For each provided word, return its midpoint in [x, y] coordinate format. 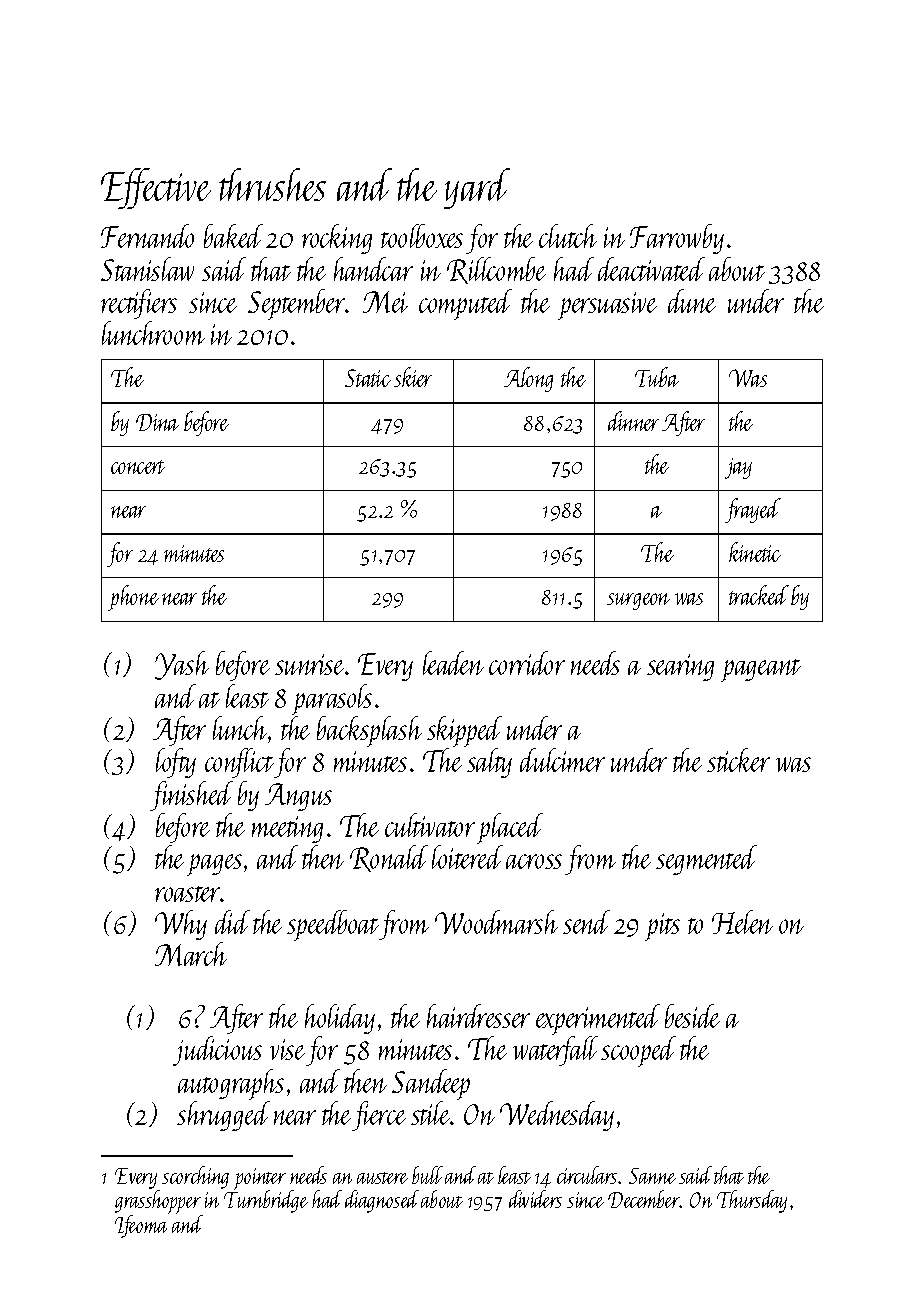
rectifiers [139, 304]
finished [191, 796]
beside [692, 1016]
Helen [742, 922]
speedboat [333, 925]
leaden [453, 663]
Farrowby [677, 239]
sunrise [309, 664]
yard [477, 188]
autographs [231, 1084]
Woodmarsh [496, 922]
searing [680, 667]
